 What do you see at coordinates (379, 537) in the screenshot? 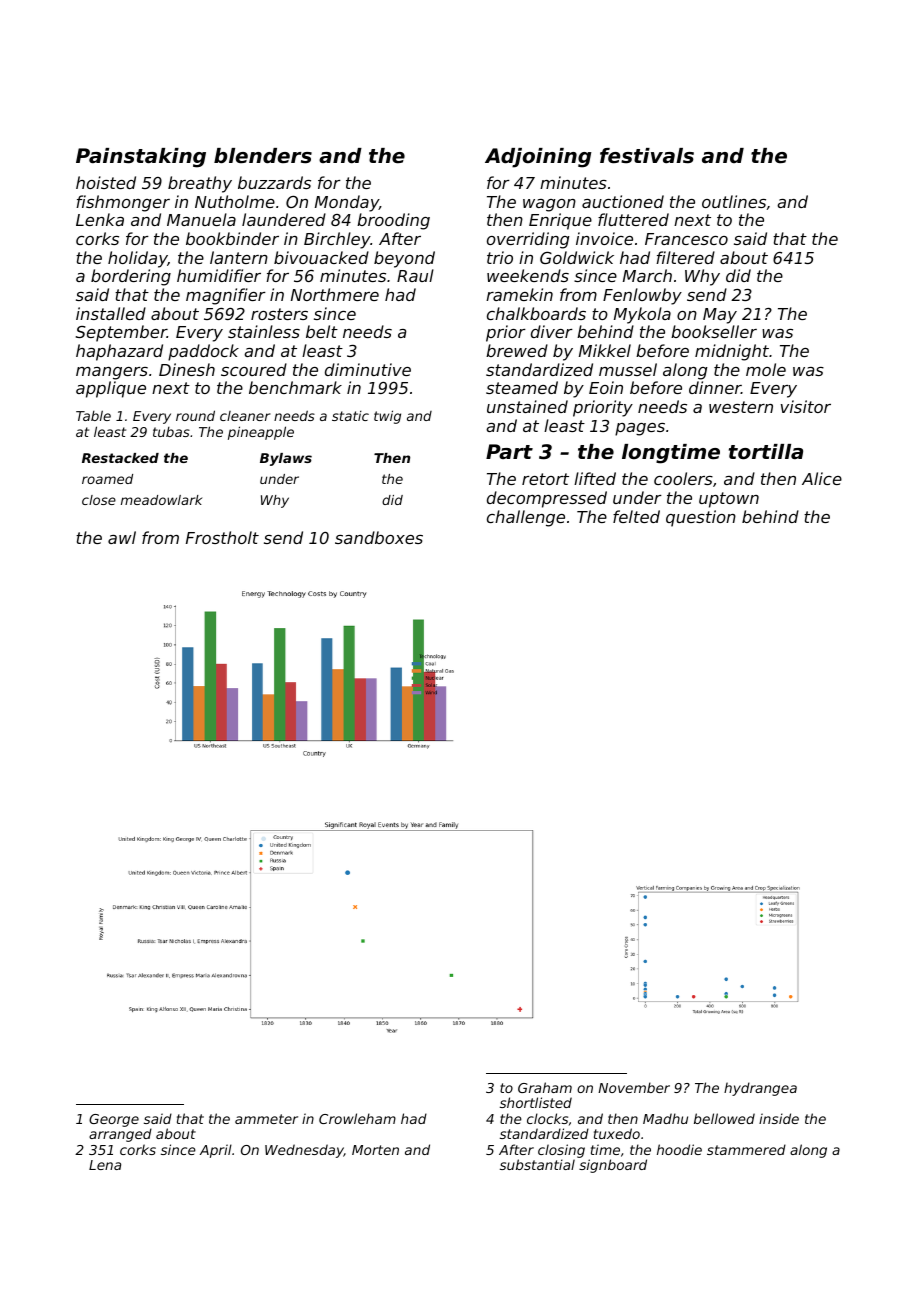
I see `sandboxes` at bounding box center [379, 537].
